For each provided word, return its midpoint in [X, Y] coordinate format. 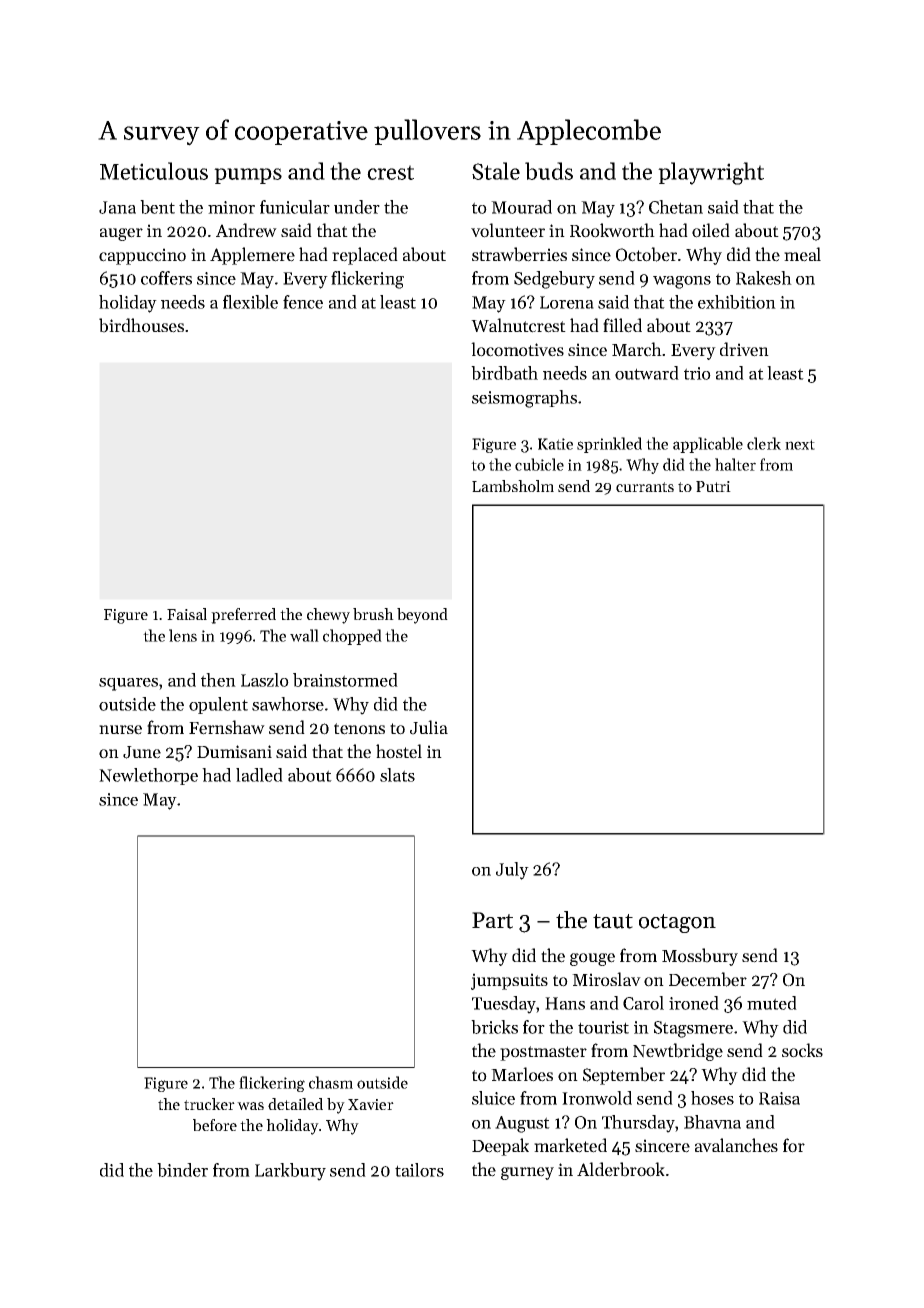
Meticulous [154, 171]
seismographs [524, 399]
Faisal [187, 614]
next [800, 444]
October [646, 254]
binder [182, 1170]
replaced [365, 256]
